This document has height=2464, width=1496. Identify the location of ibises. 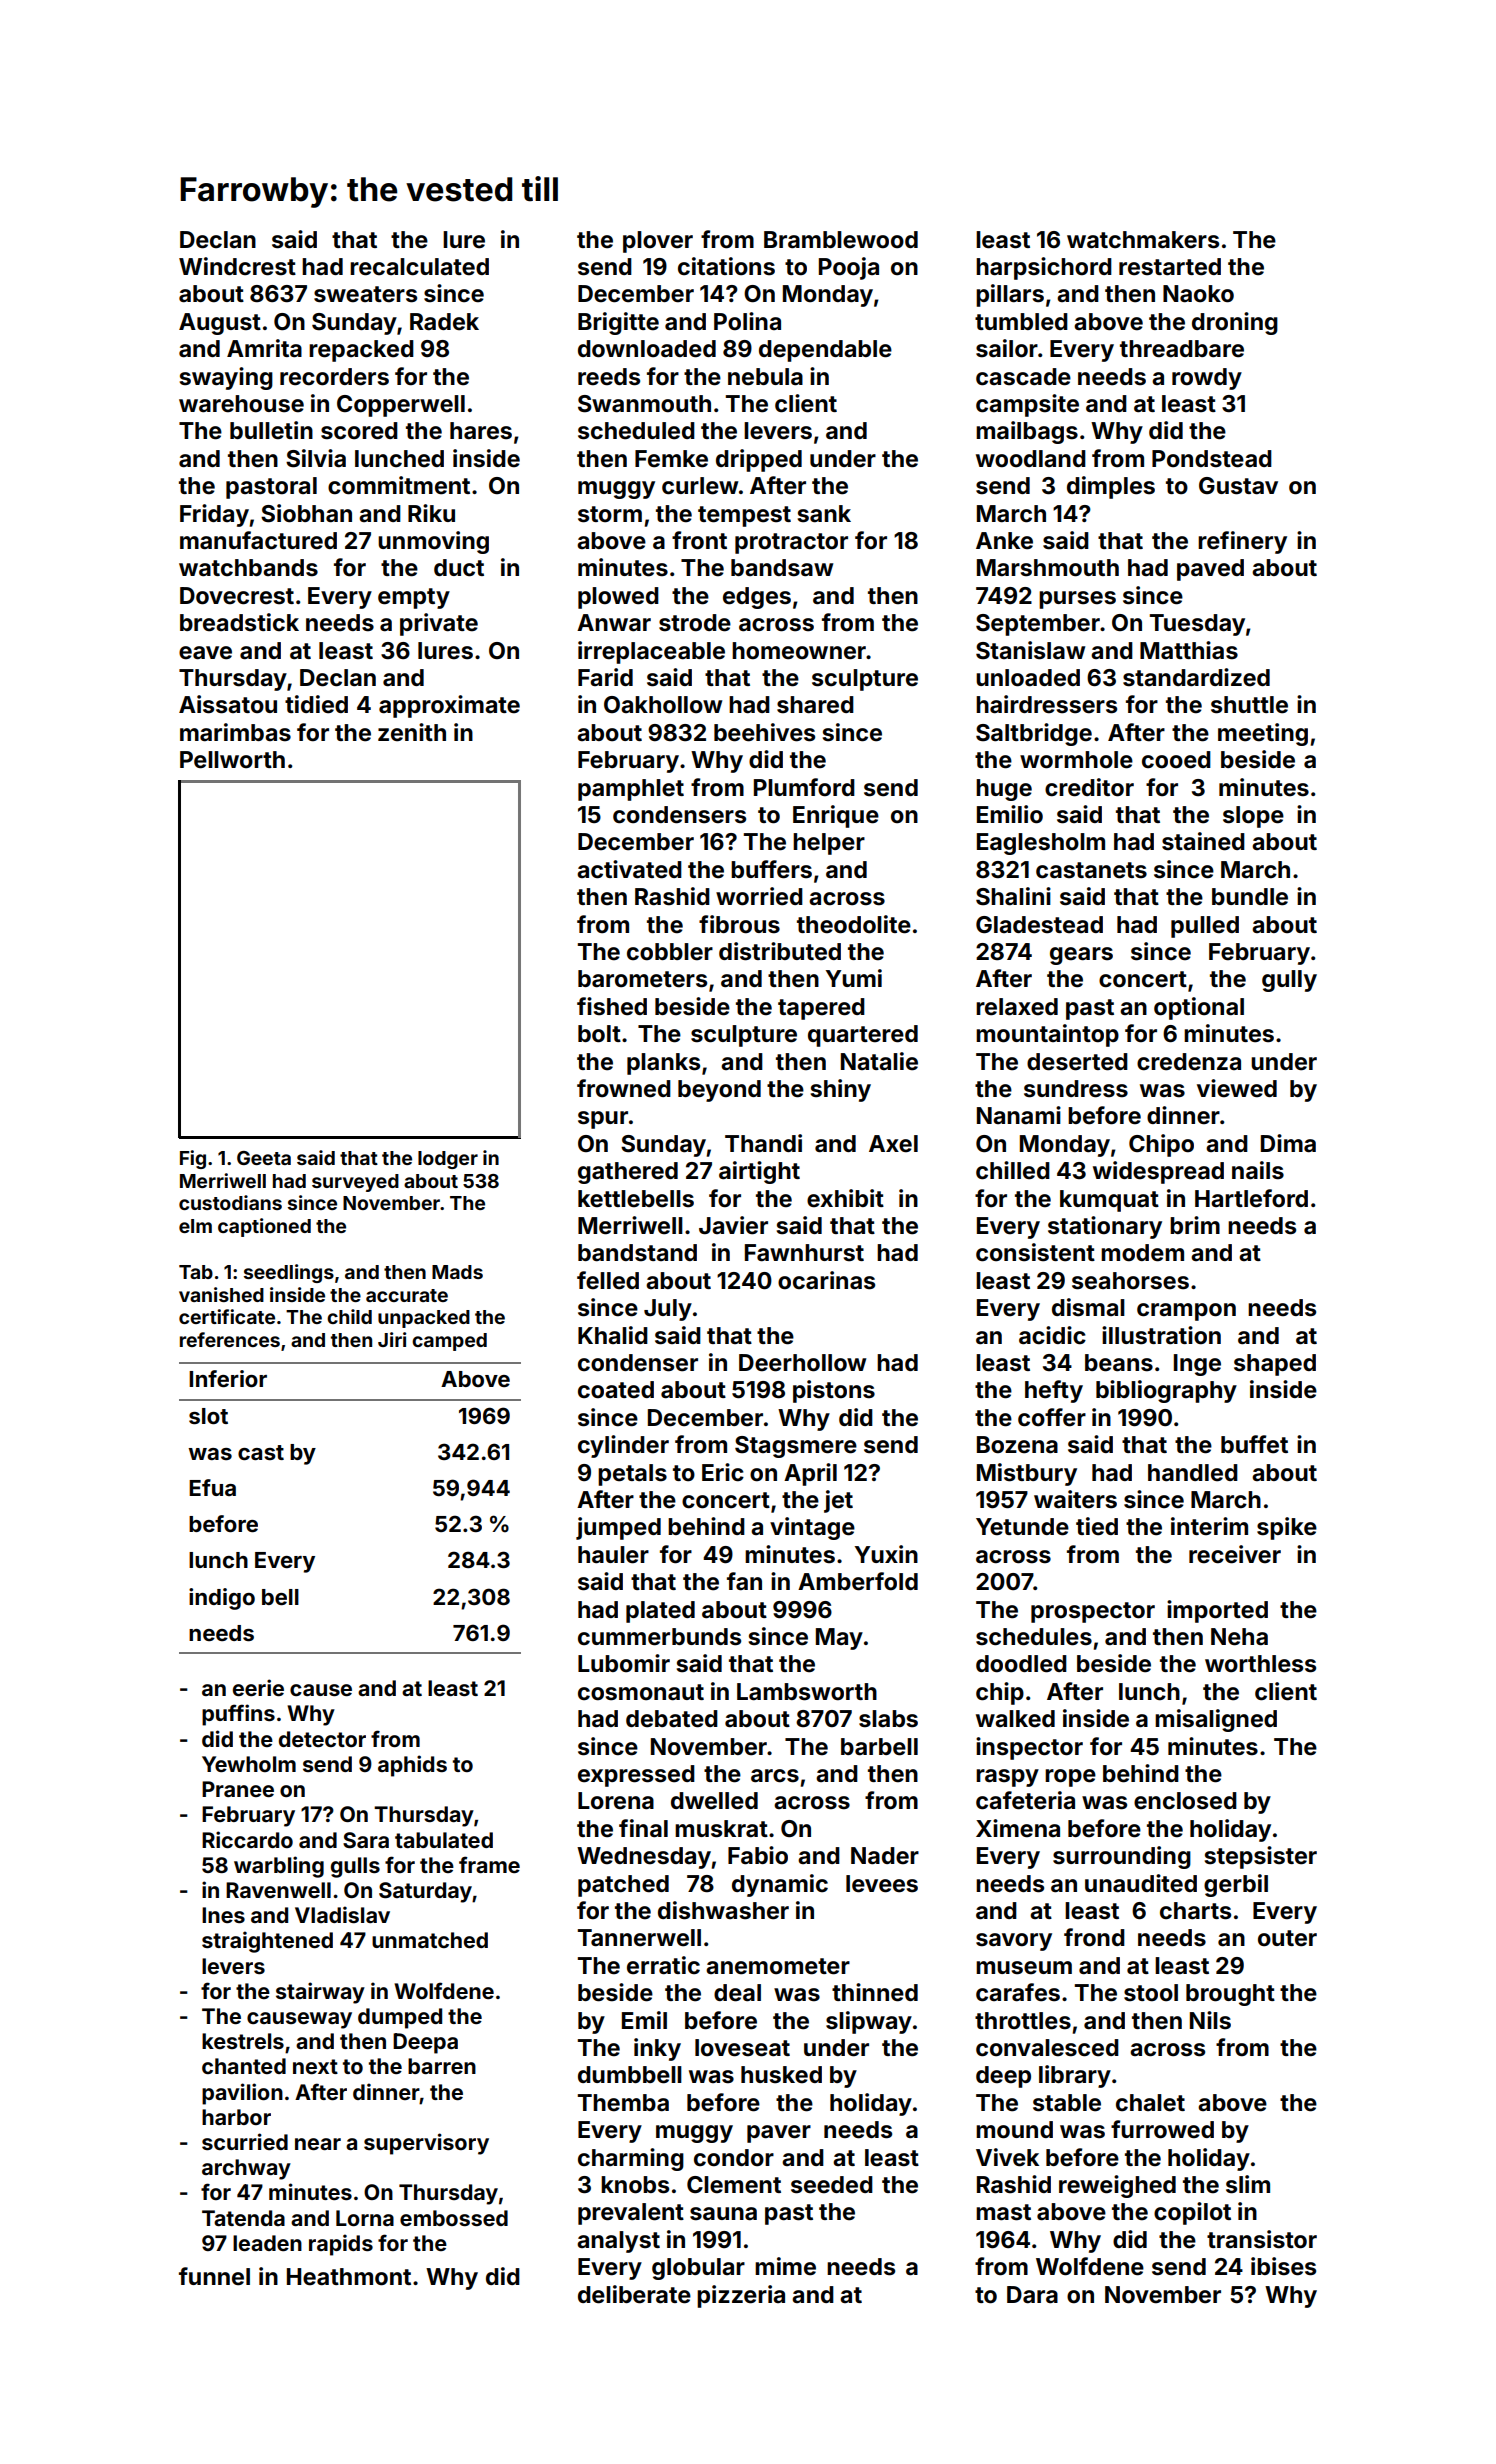
(1283, 2266).
